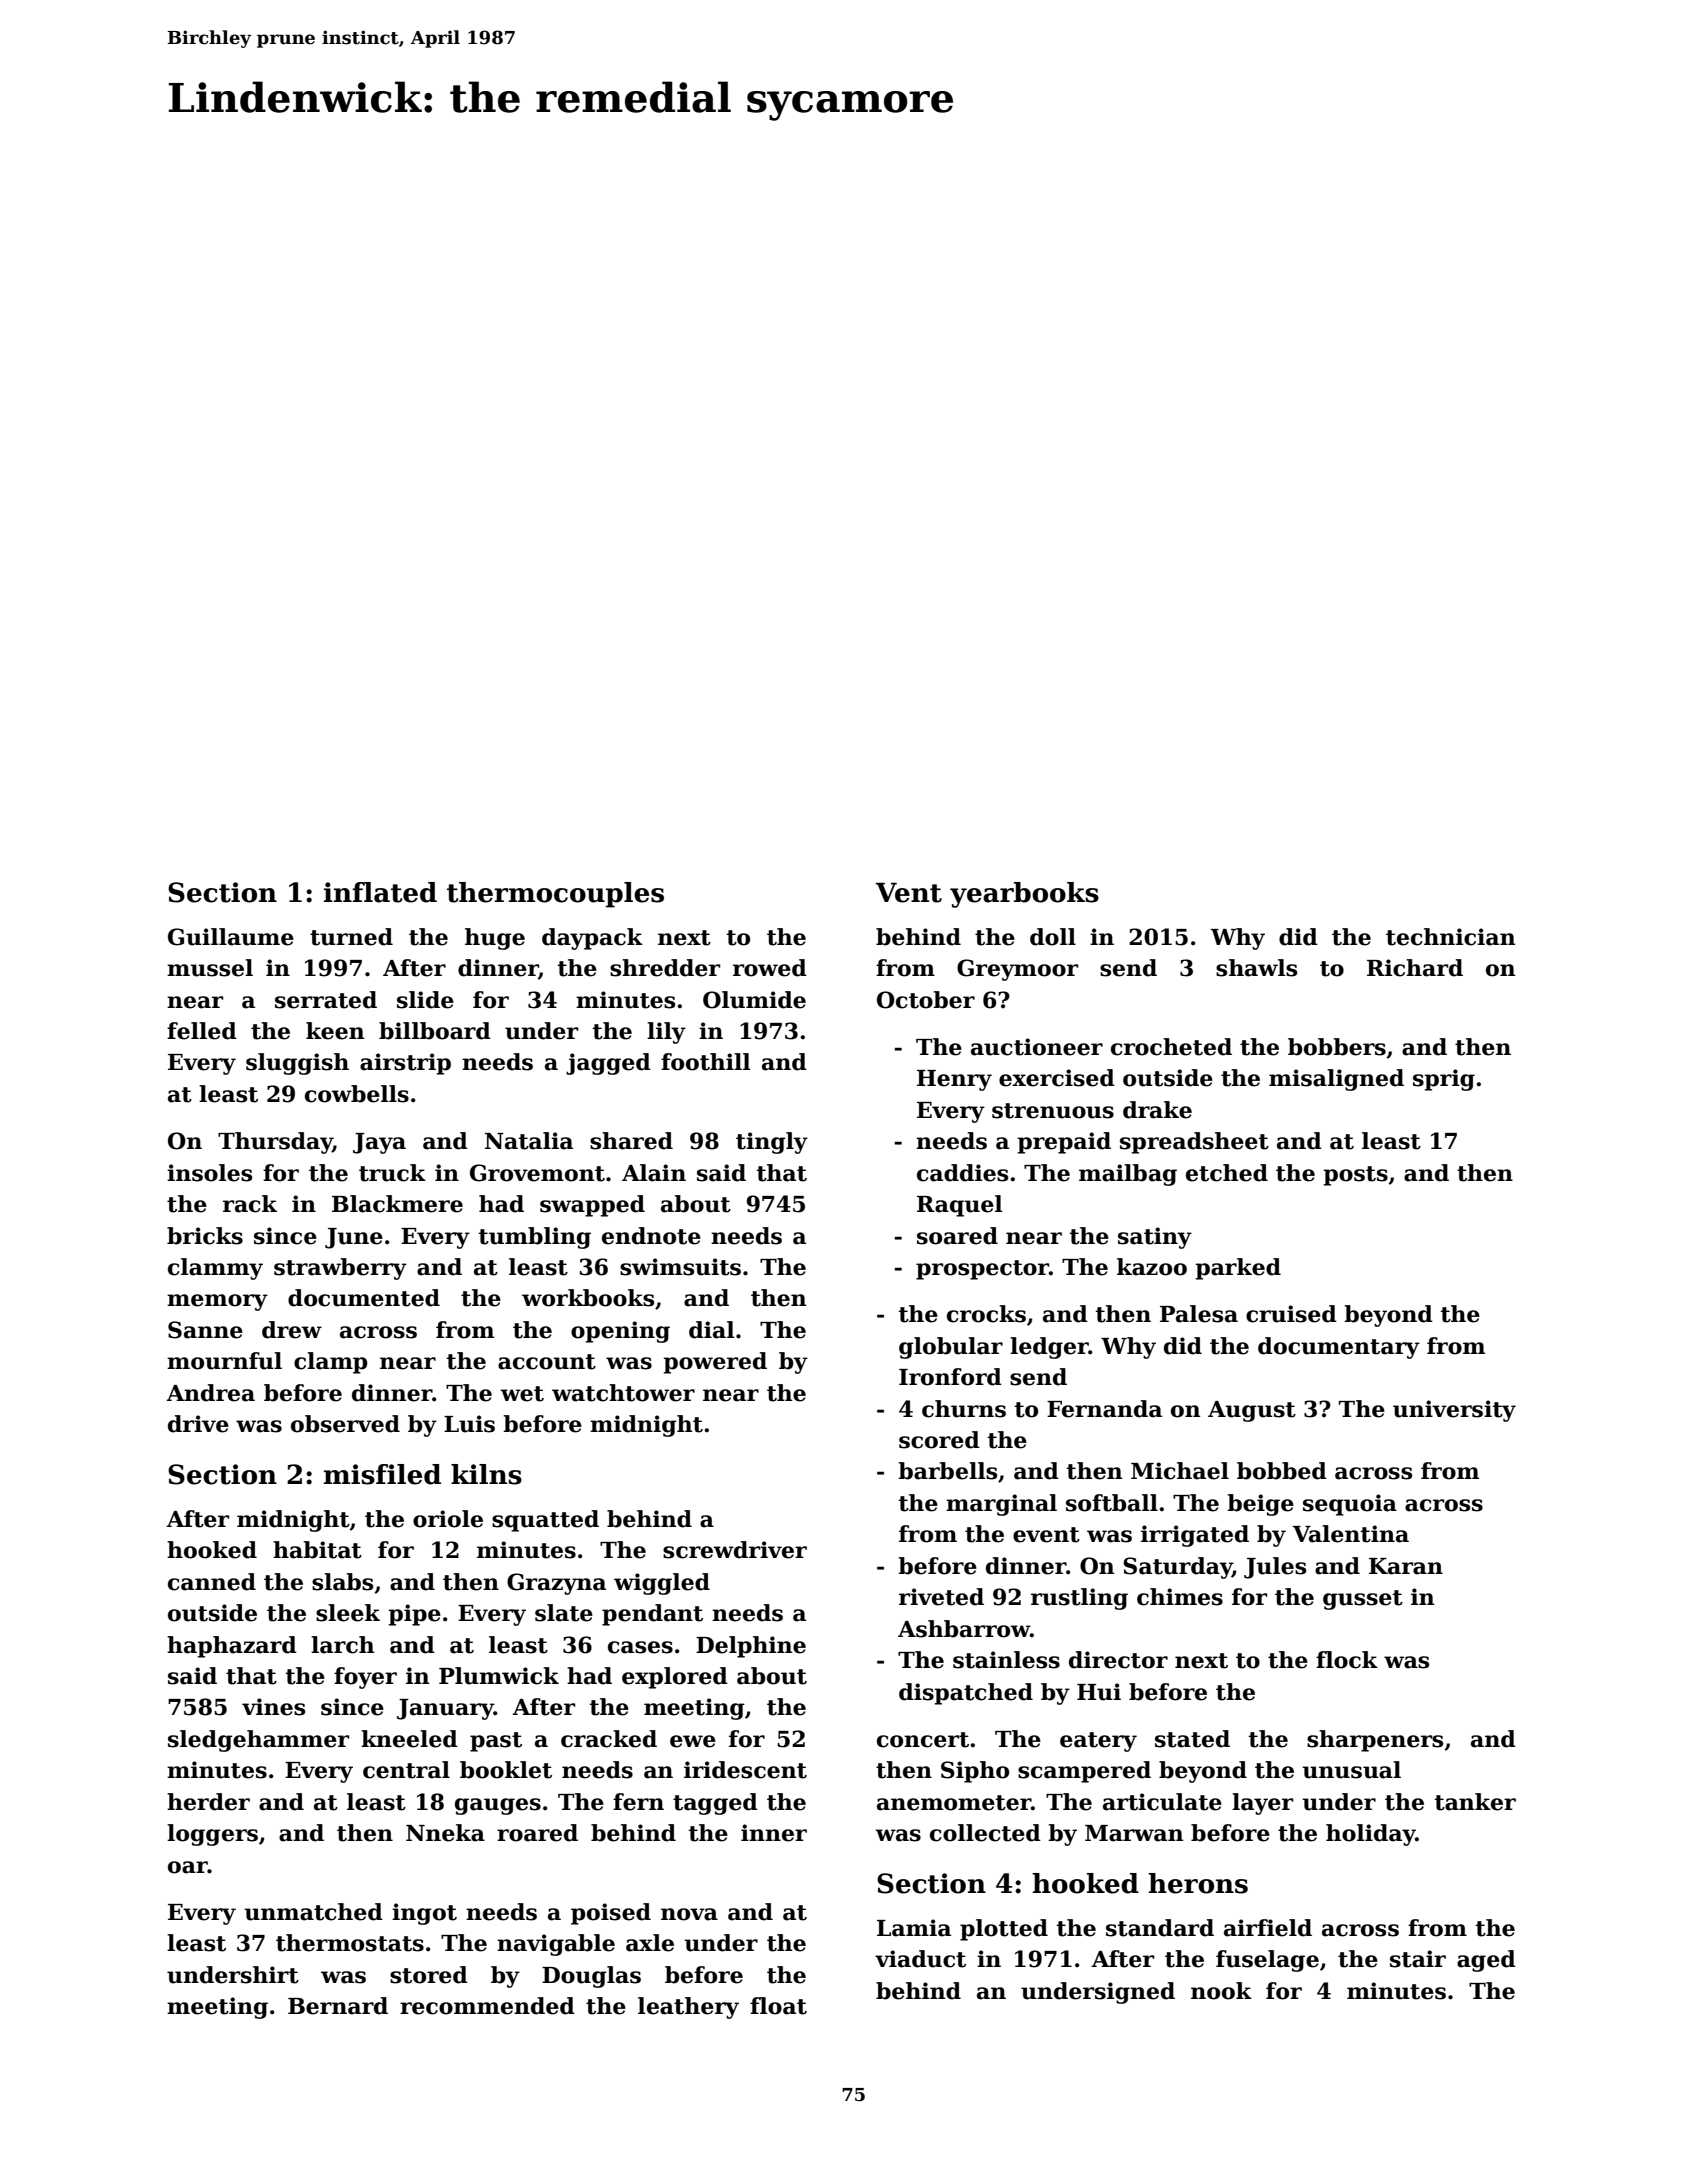 The width and height of the page is (1683, 2178). I want to click on technician, so click(1451, 937).
